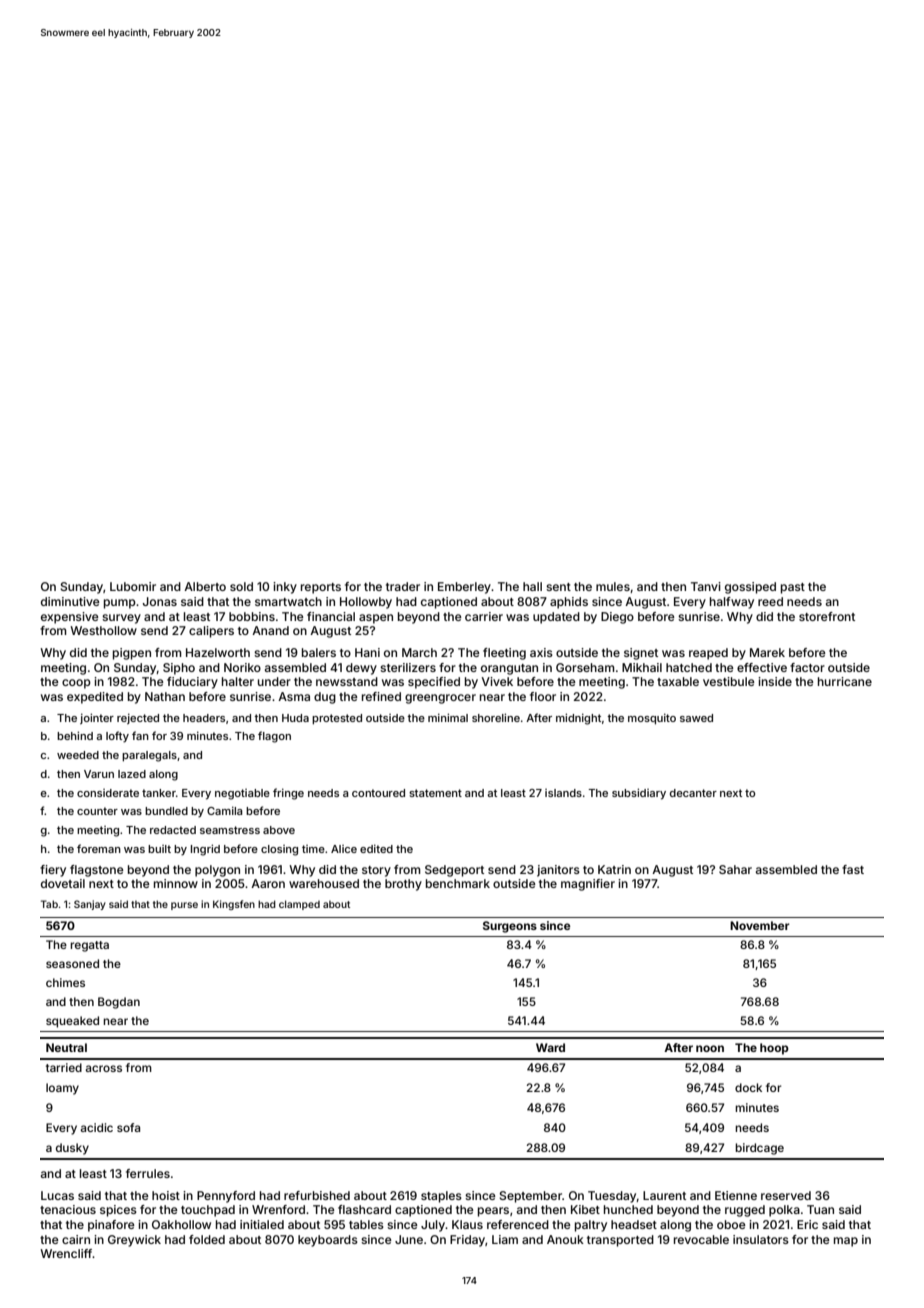  What do you see at coordinates (558, 871) in the screenshot?
I see `janitors` at bounding box center [558, 871].
